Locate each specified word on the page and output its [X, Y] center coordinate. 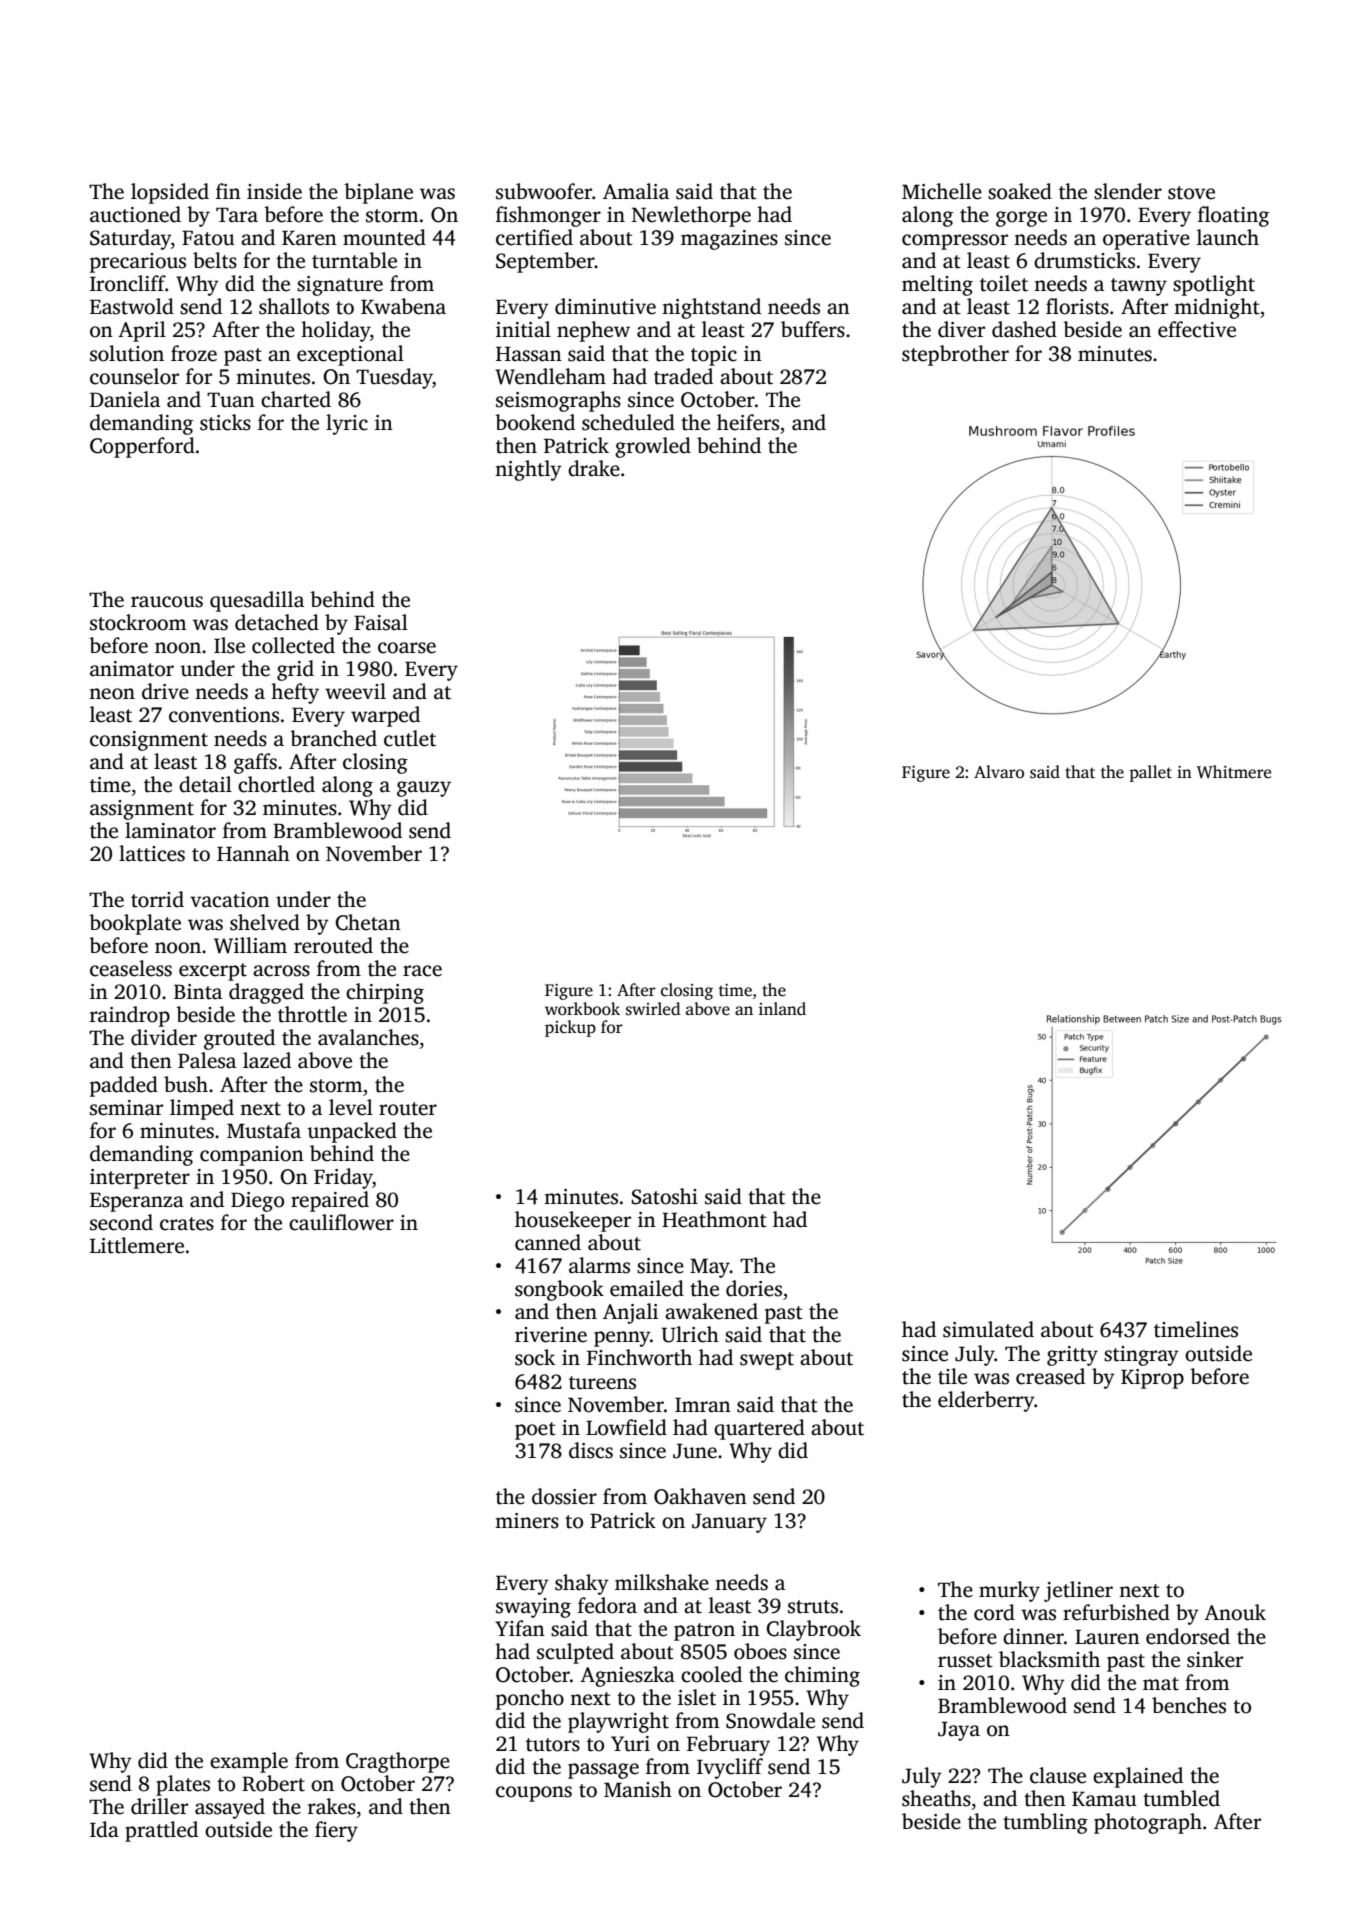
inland [782, 1009]
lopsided [170, 193]
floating [1233, 216]
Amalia [636, 191]
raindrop [130, 1016]
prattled [161, 1831]
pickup [570, 1028]
